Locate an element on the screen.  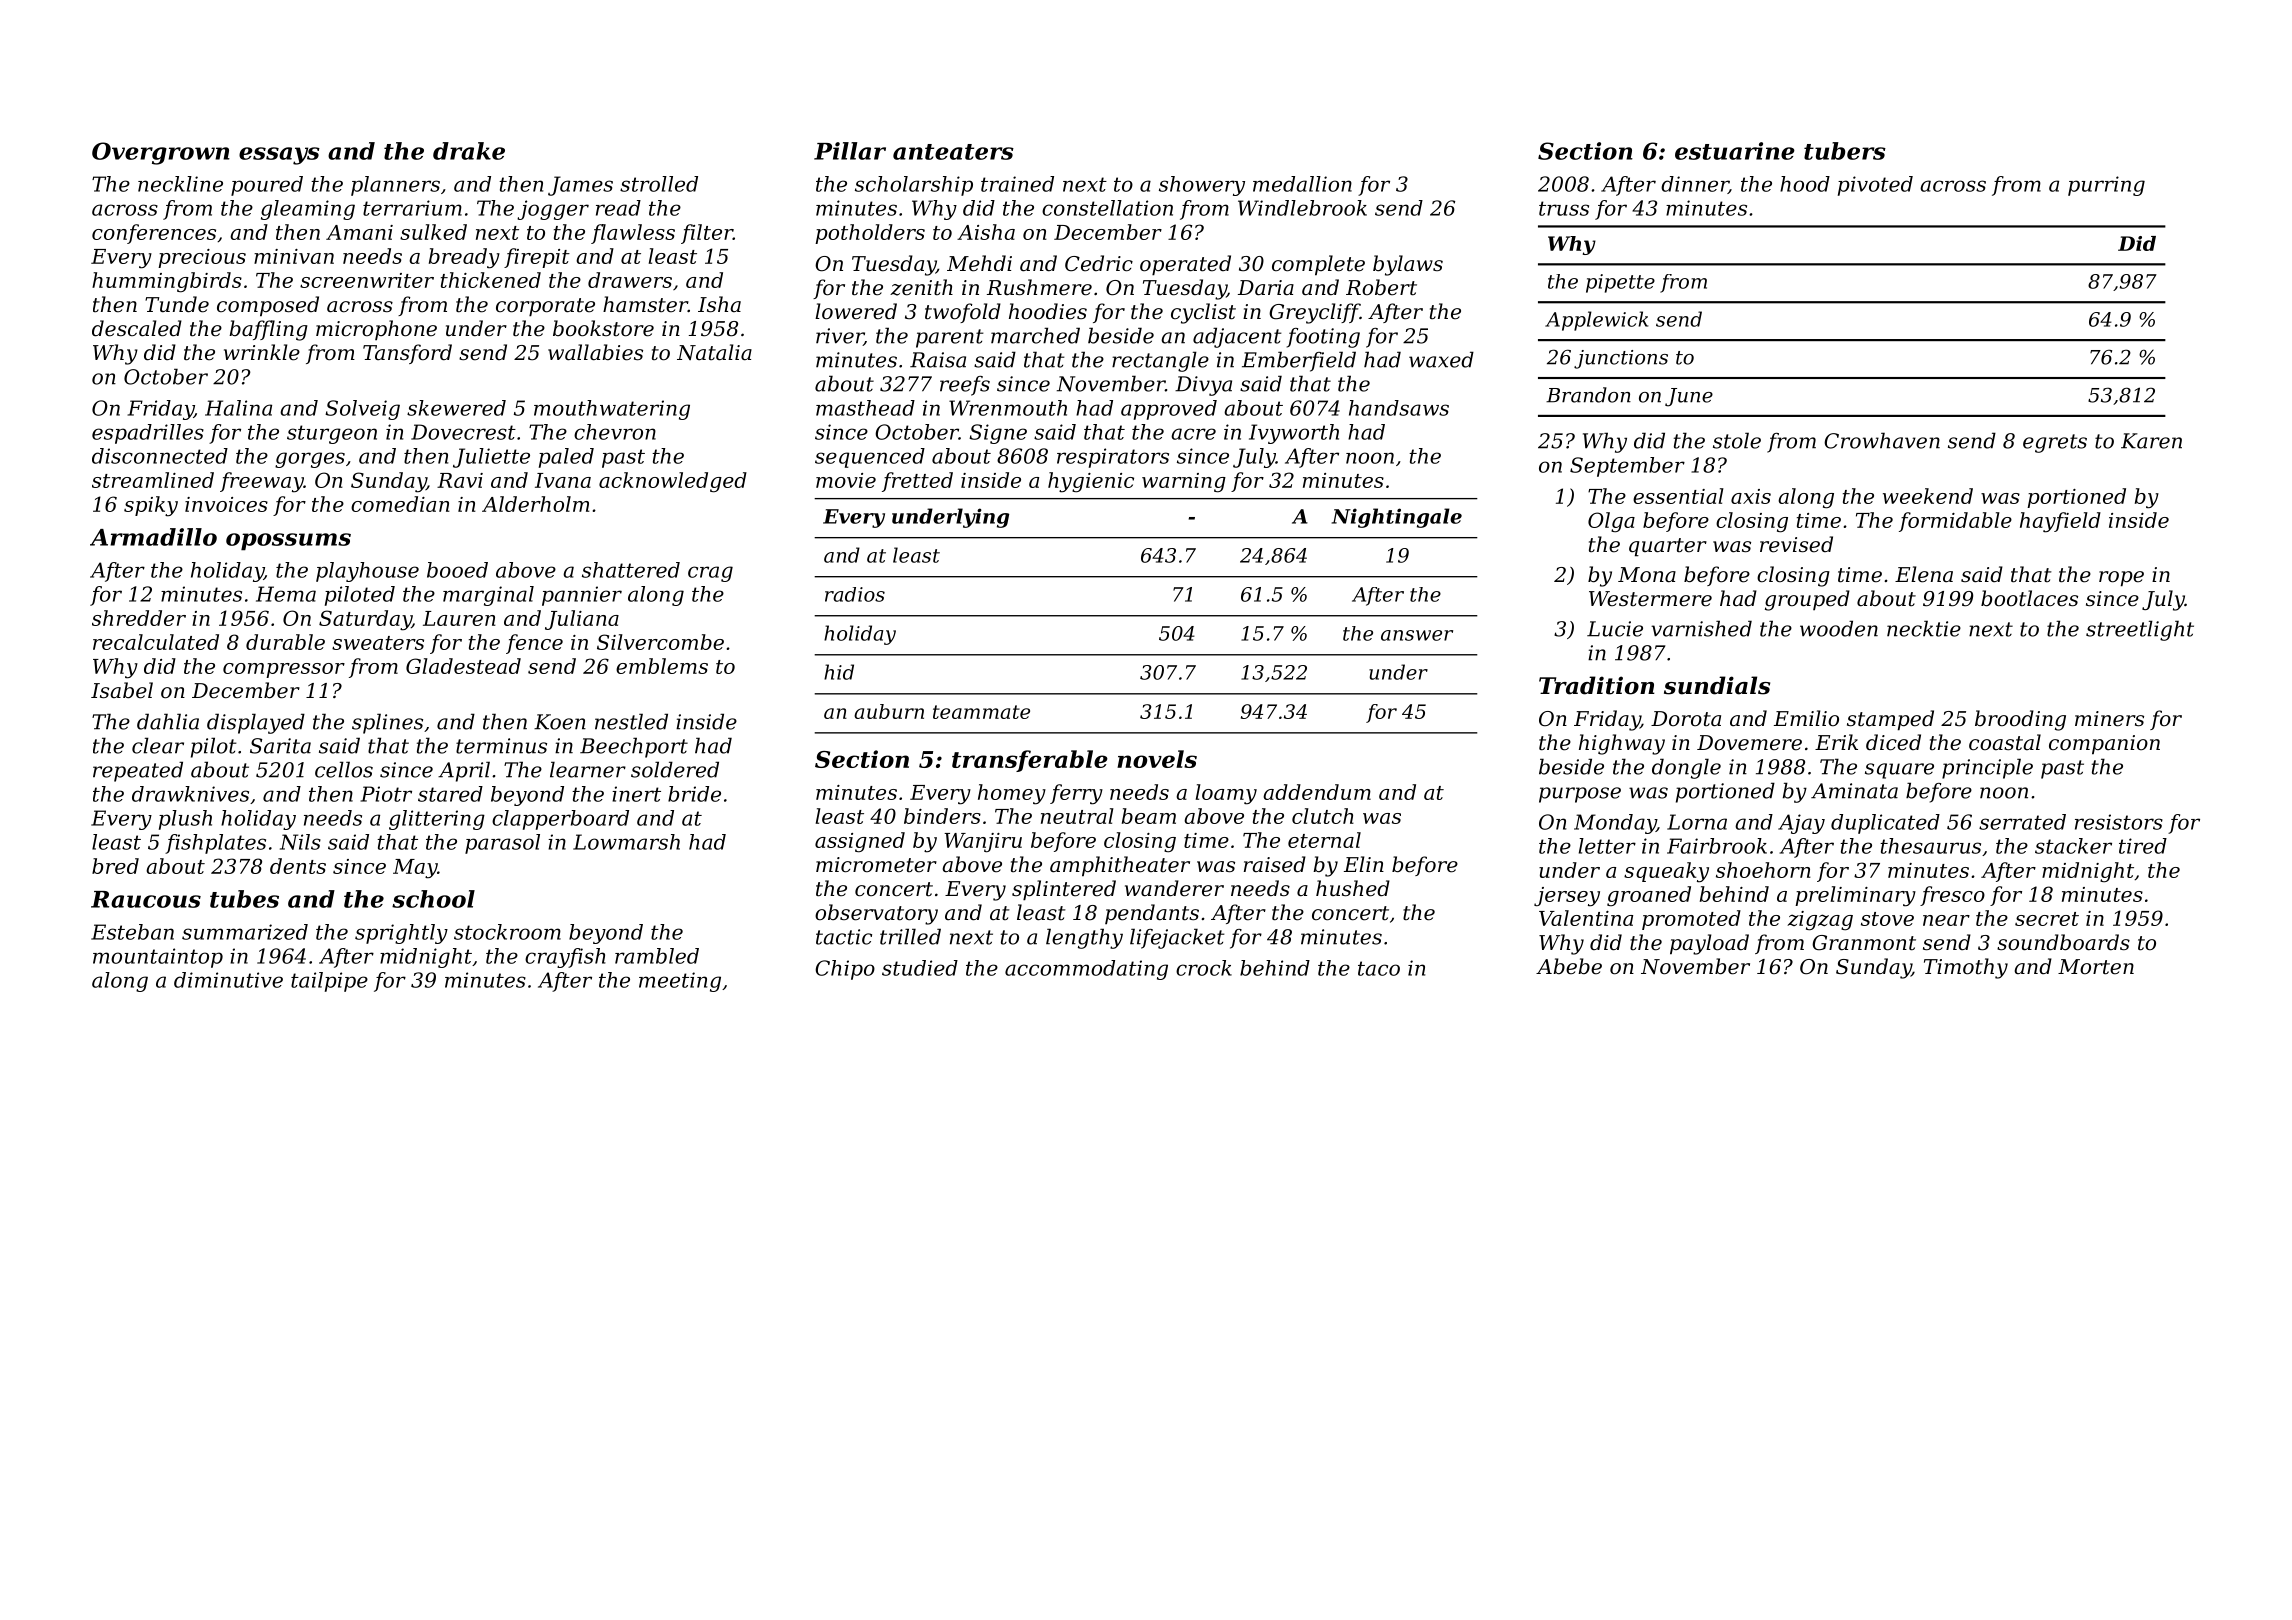
drake is located at coordinates (469, 151).
